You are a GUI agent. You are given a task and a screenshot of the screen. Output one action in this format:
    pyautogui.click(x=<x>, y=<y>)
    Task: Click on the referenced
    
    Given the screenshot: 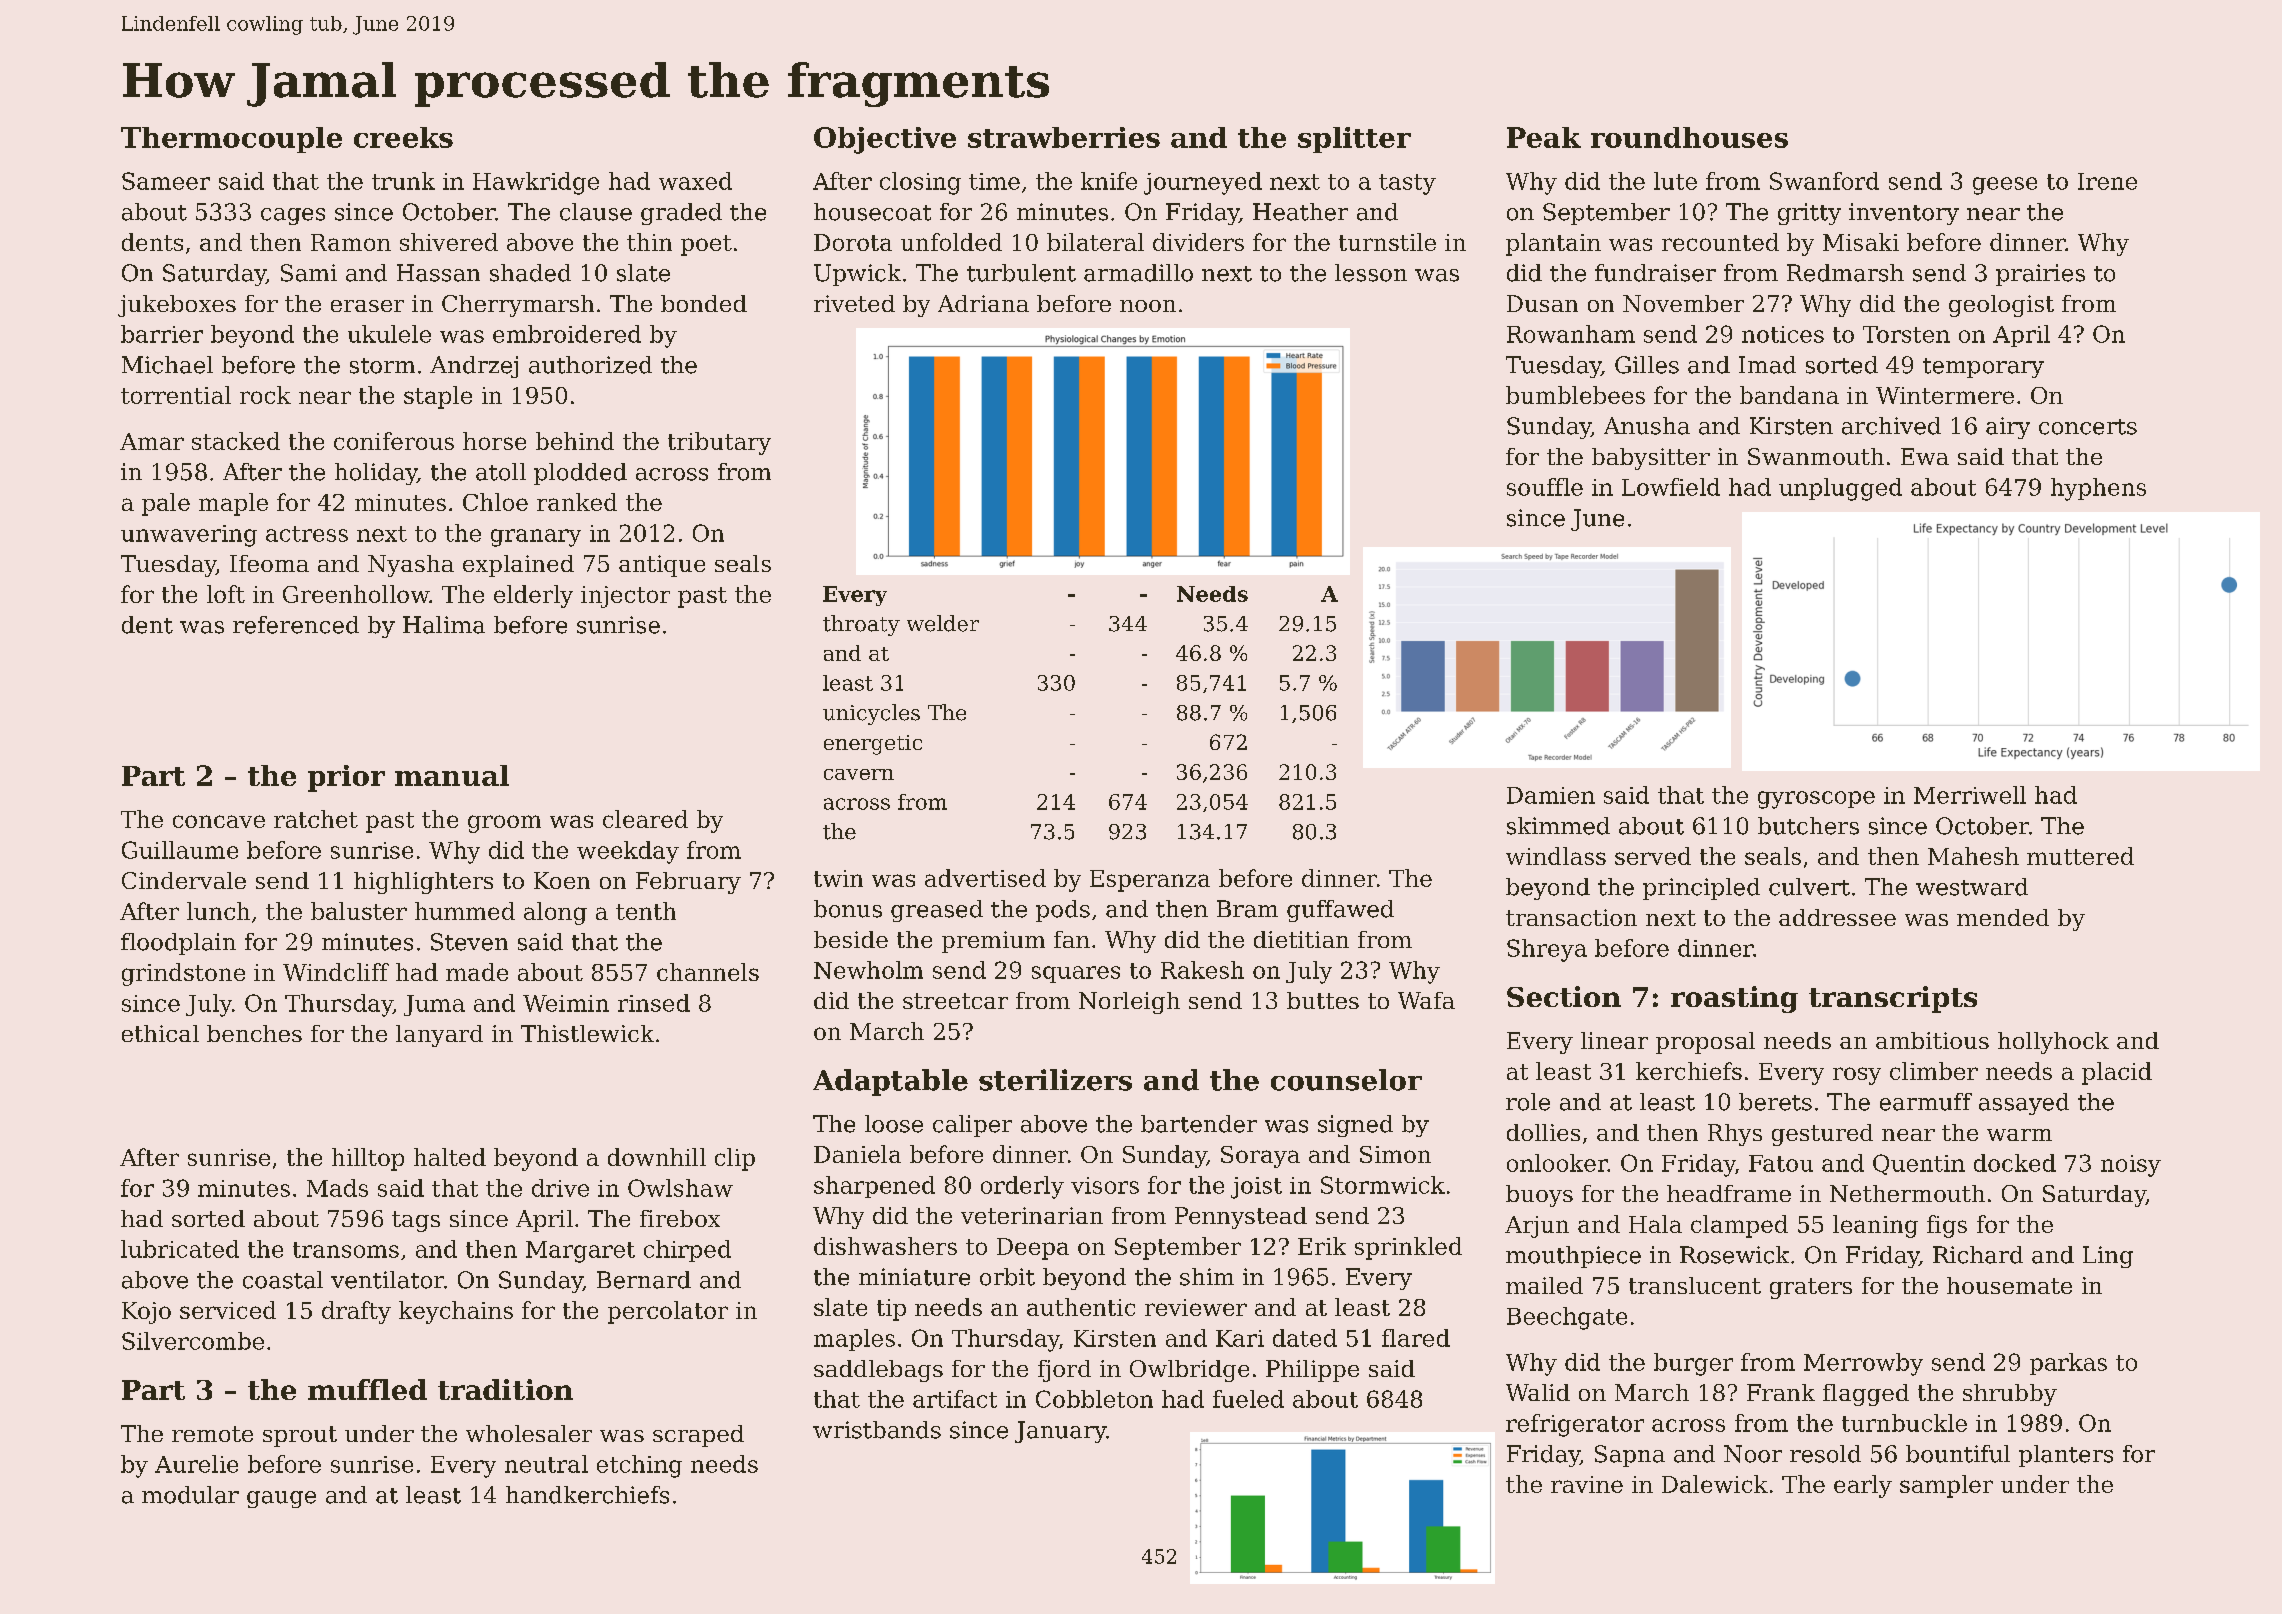 What is the action you would take?
    pyautogui.click(x=296, y=625)
